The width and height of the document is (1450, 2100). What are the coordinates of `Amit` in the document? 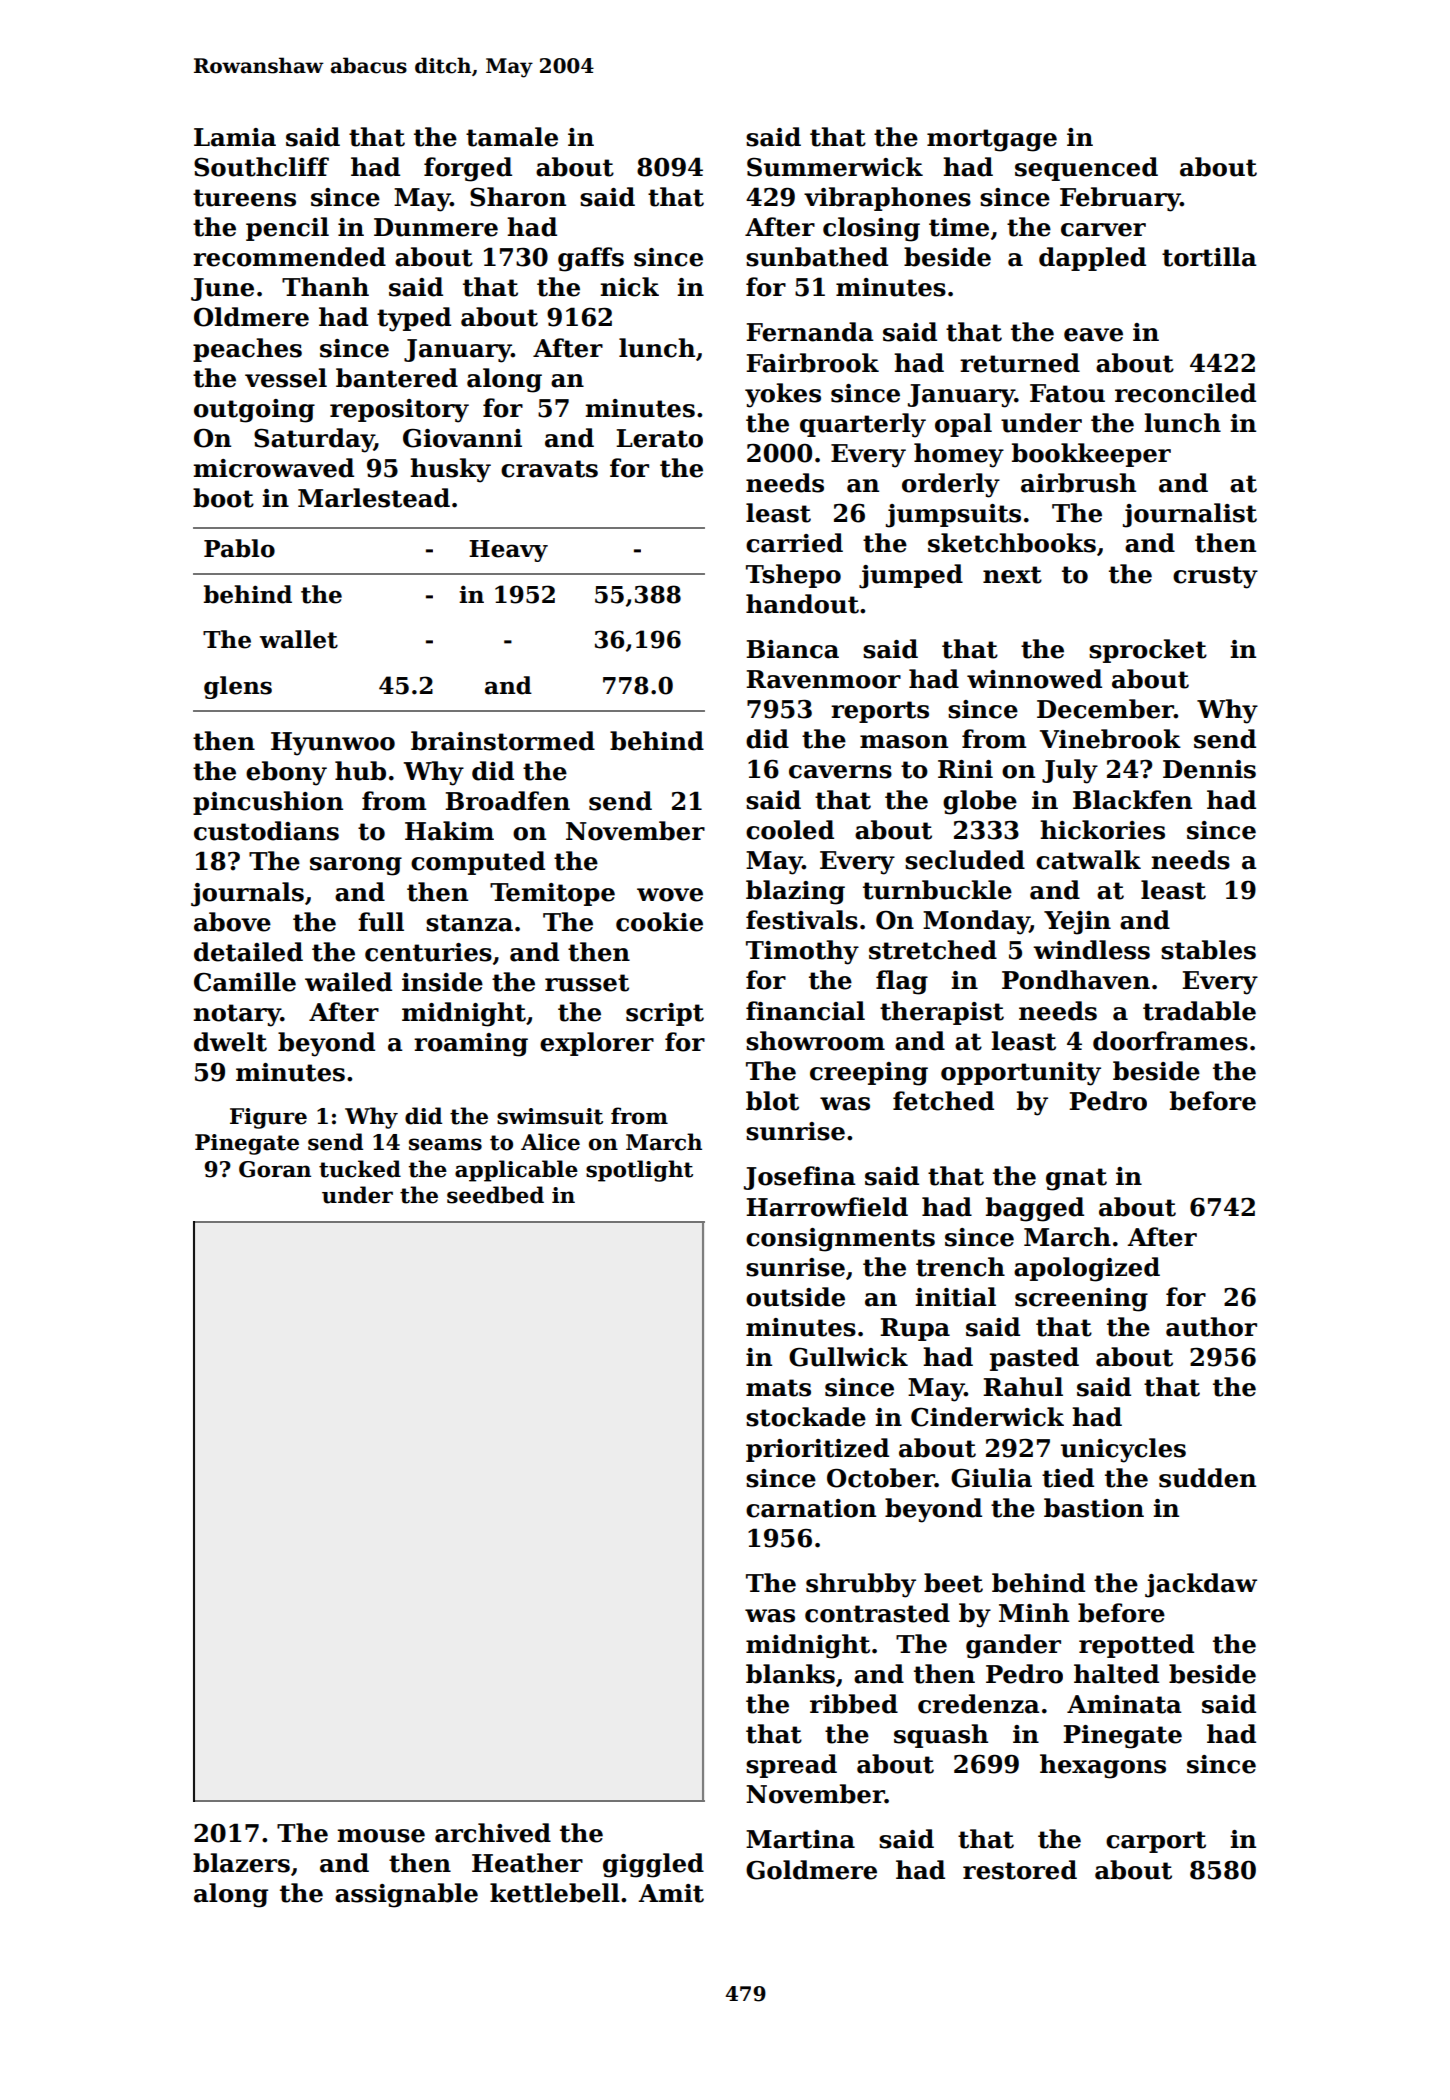 It's located at (671, 1893).
